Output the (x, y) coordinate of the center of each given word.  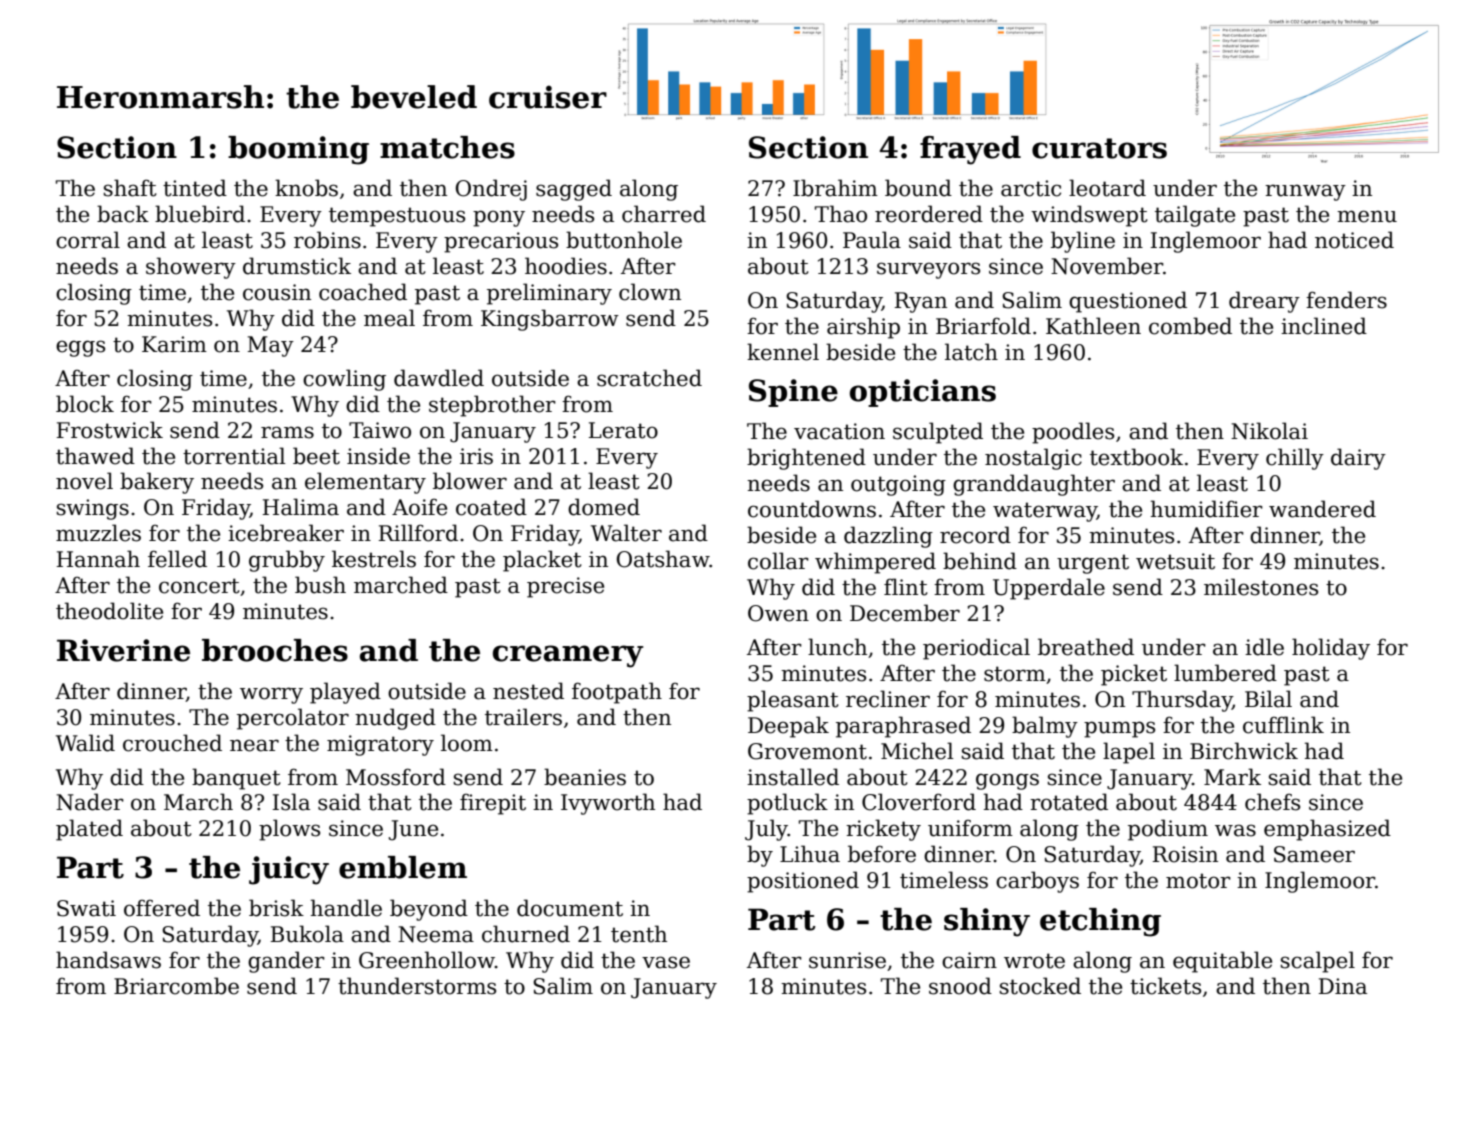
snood (960, 986)
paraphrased (903, 727)
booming (298, 150)
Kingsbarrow (550, 320)
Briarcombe (176, 986)
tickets (1165, 986)
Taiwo (380, 430)
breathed (1086, 647)
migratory (380, 745)
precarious (501, 242)
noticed (1354, 240)
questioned (1128, 302)
